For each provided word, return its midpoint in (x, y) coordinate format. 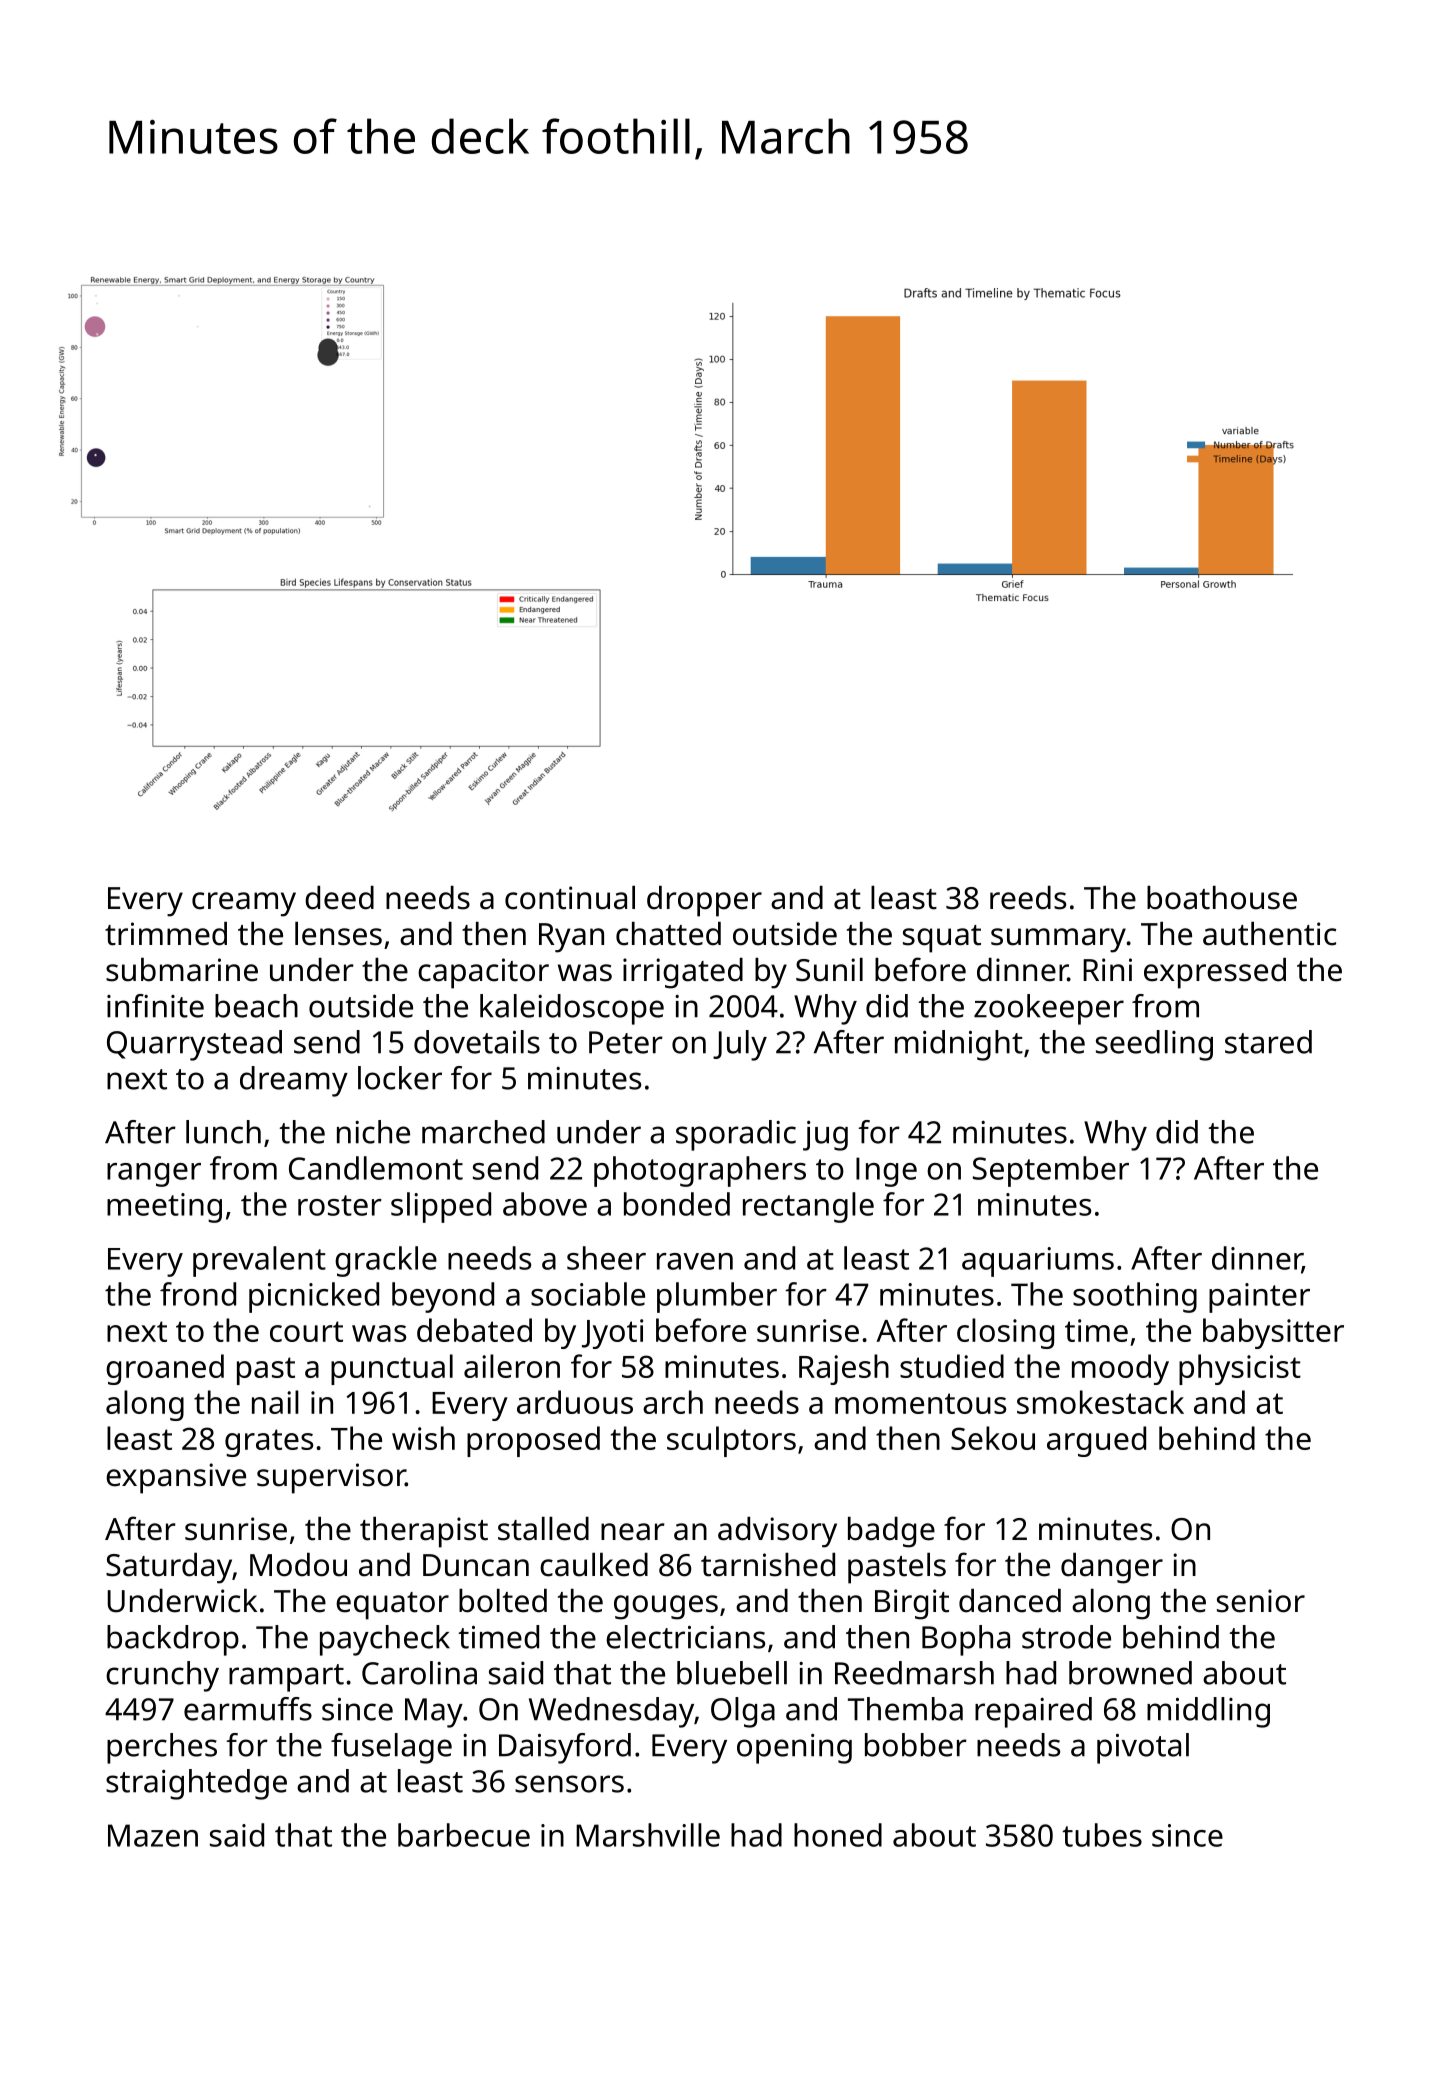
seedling (1154, 1045)
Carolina (419, 1673)
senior (1261, 1601)
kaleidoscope (572, 1009)
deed (339, 898)
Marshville (648, 1835)
